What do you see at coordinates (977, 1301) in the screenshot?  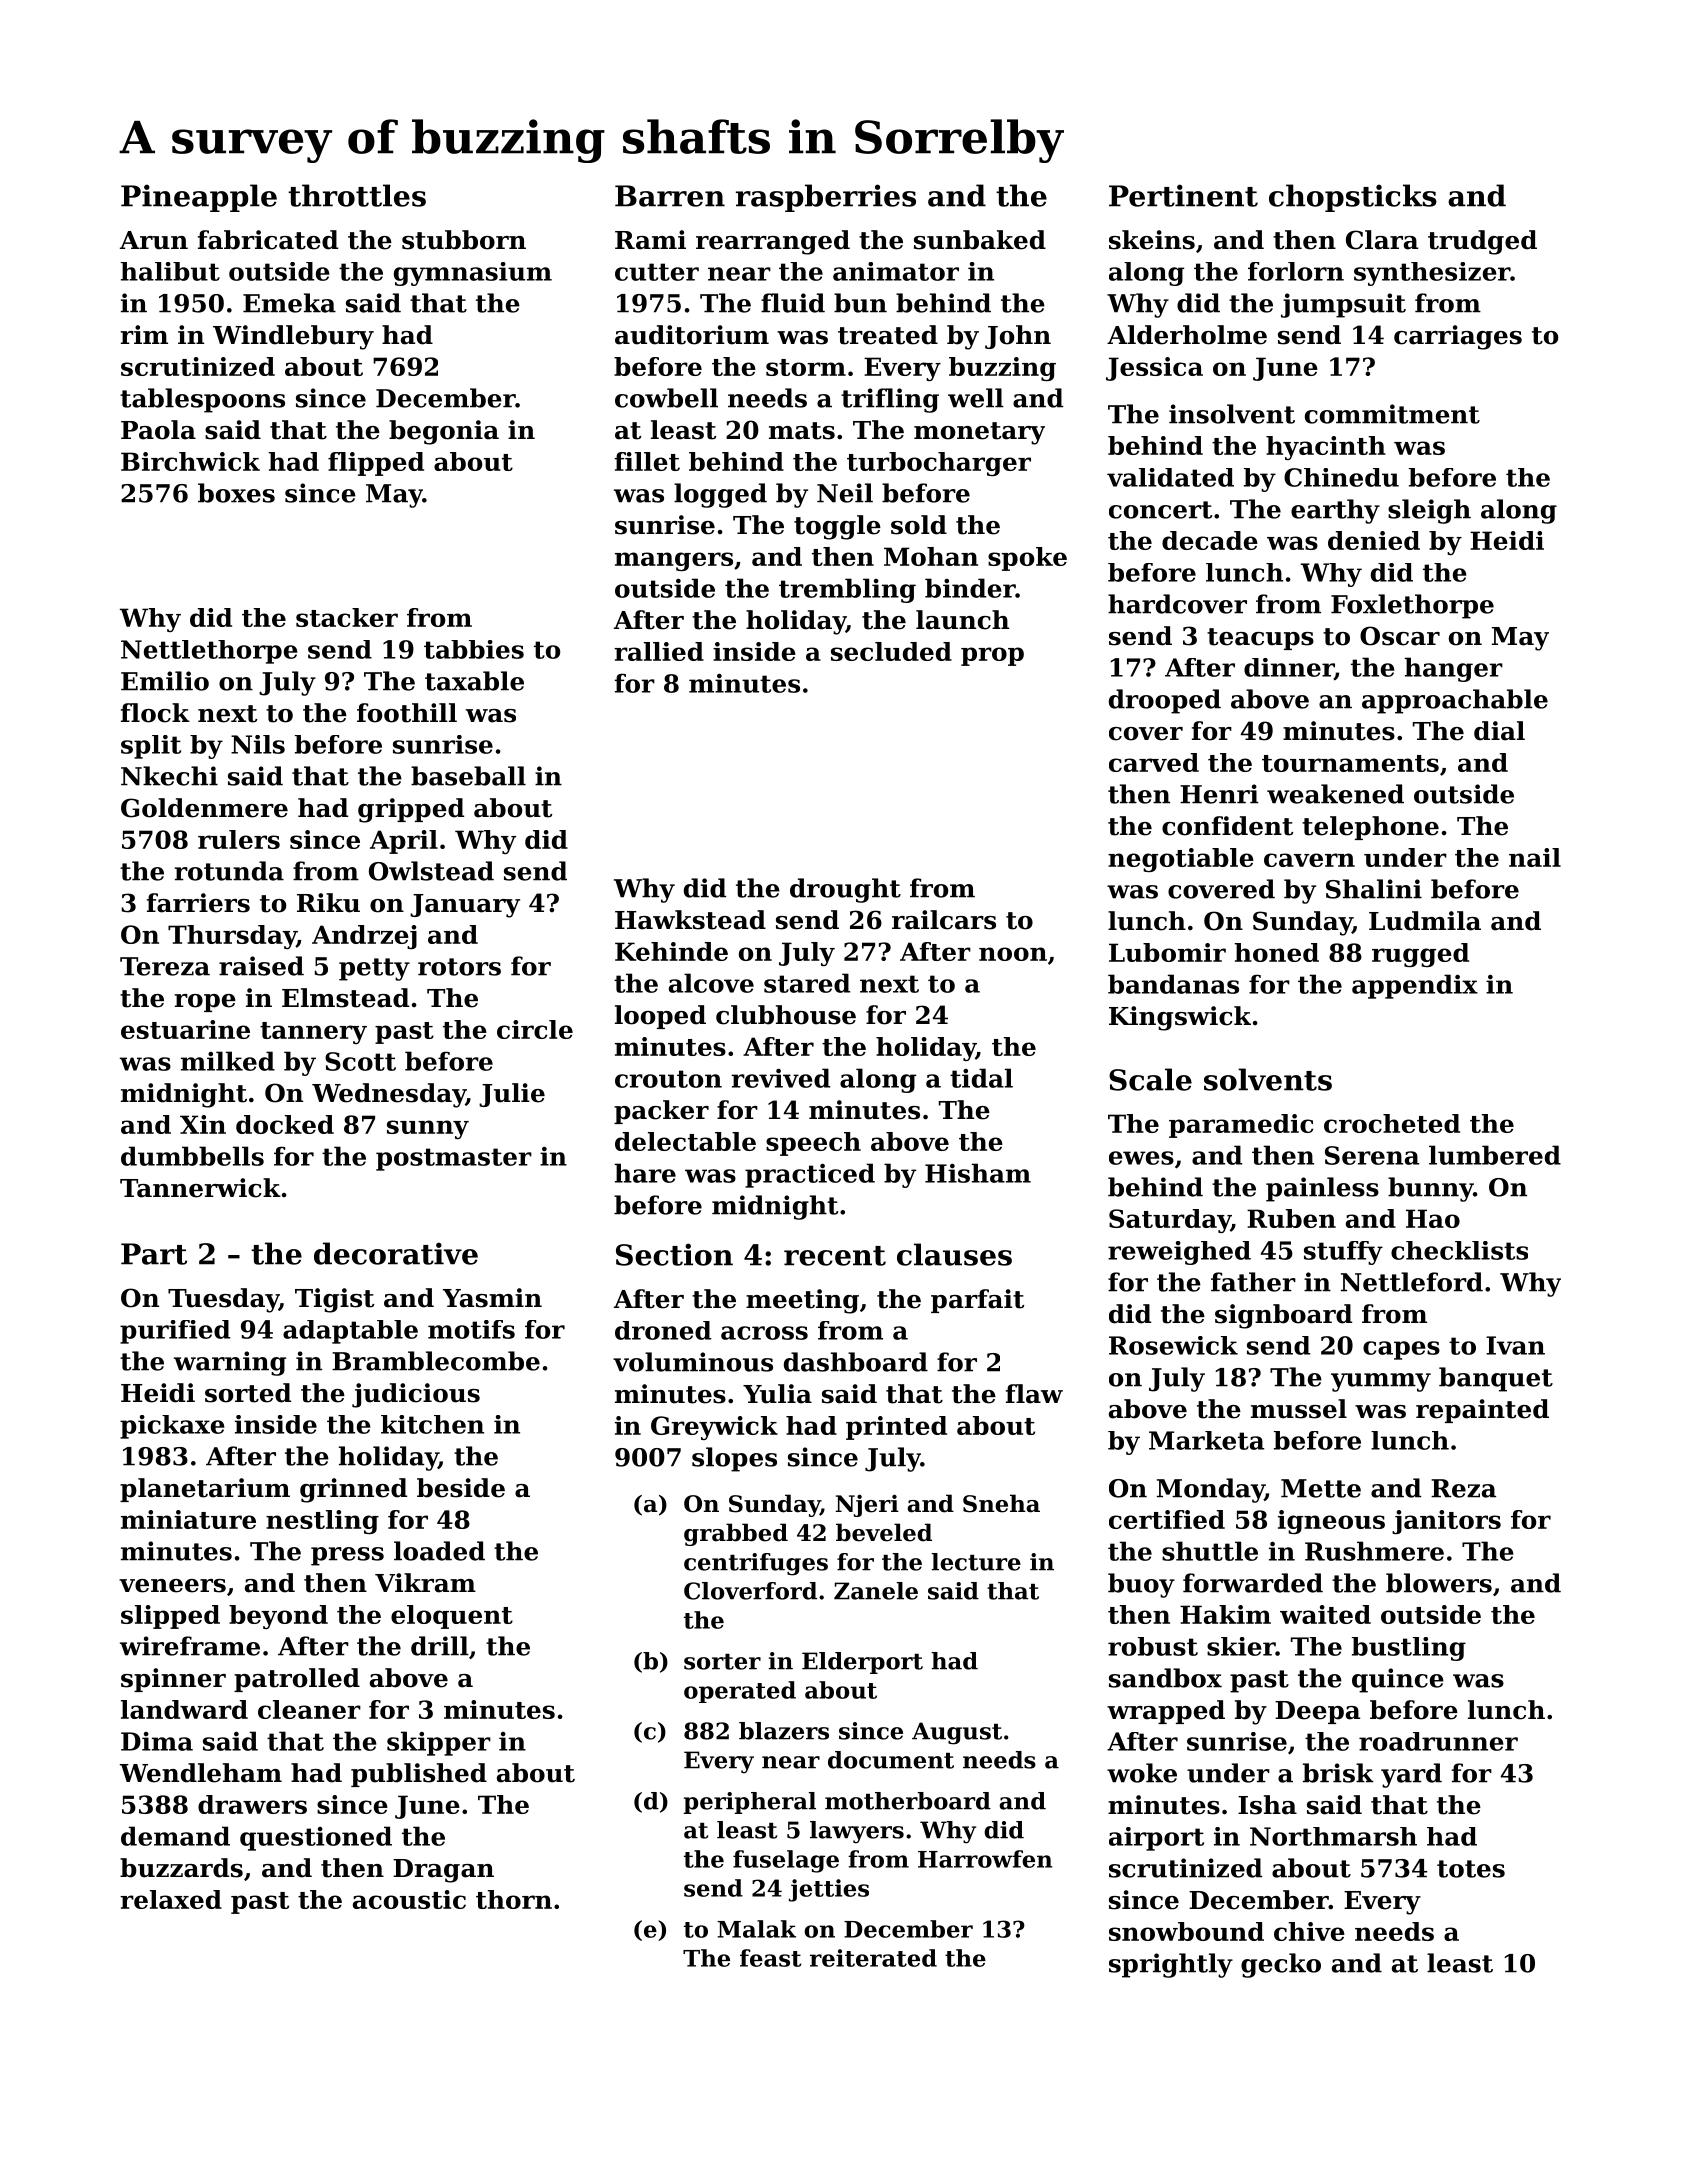 I see `parfait` at bounding box center [977, 1301].
